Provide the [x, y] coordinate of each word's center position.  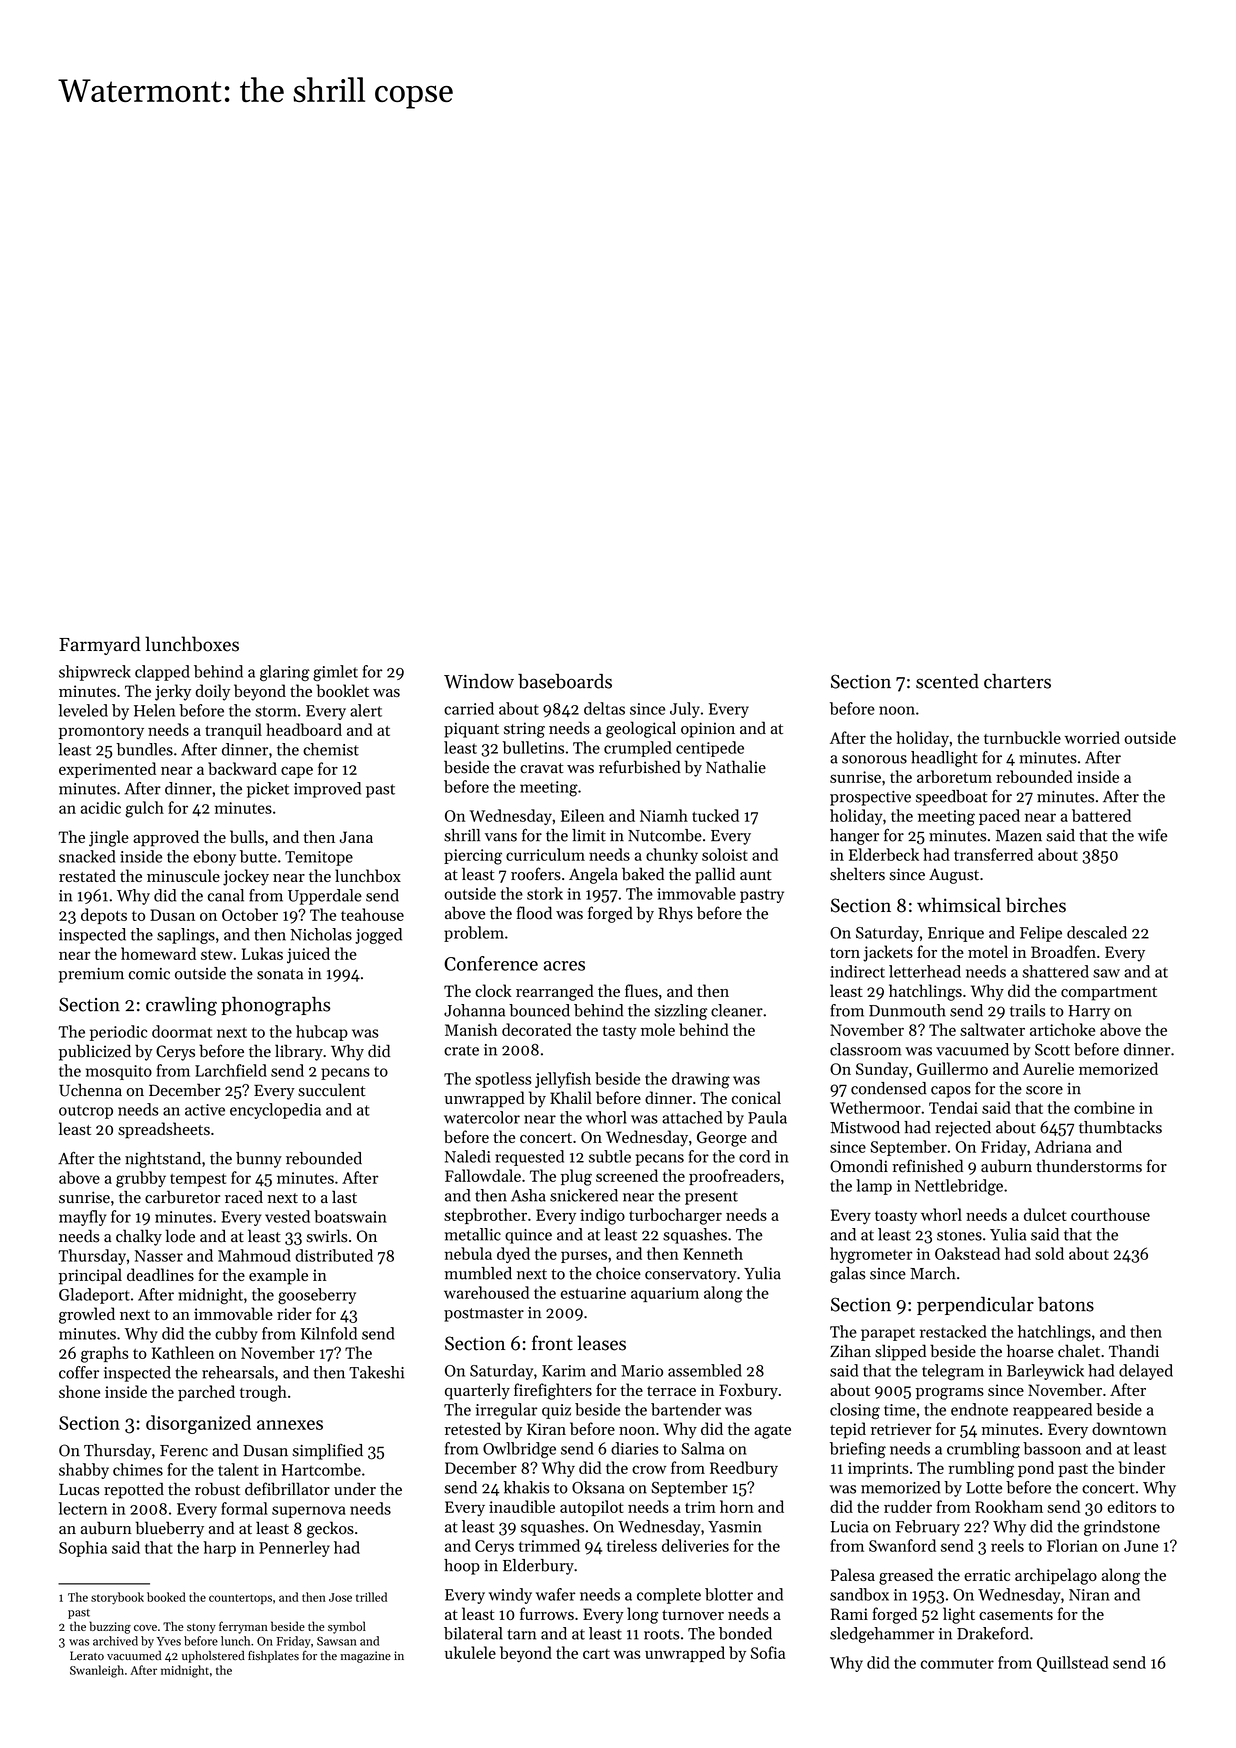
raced [244, 1197]
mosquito [119, 1072]
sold [1049, 1253]
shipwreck [95, 673]
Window [479, 681]
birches [1036, 905]
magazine [365, 1657]
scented [947, 681]
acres [564, 966]
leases [601, 1343]
